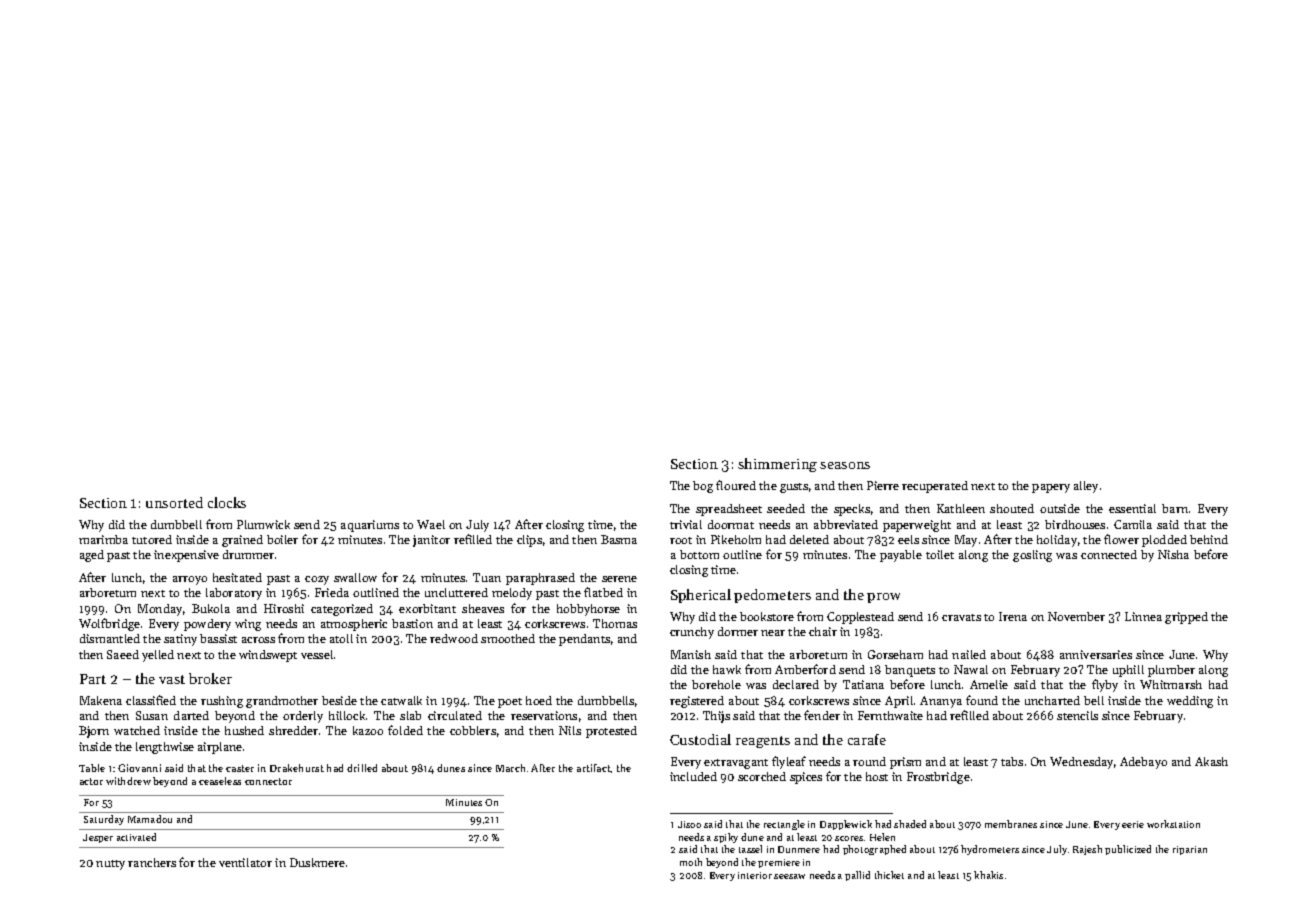  Describe the element at coordinates (483, 608) in the screenshot. I see `sheaves` at that location.
